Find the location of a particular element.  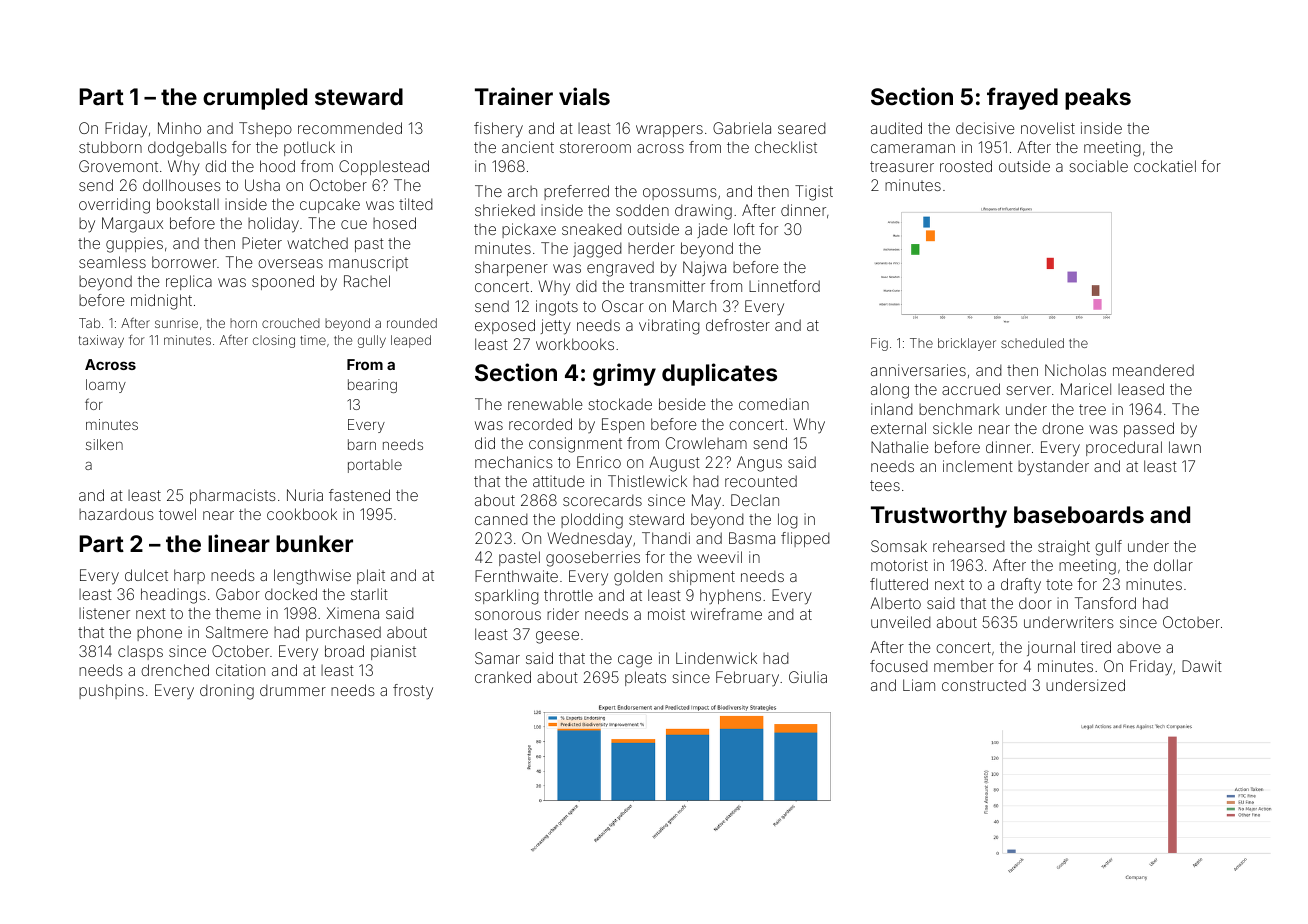

jagged is located at coordinates (597, 250).
